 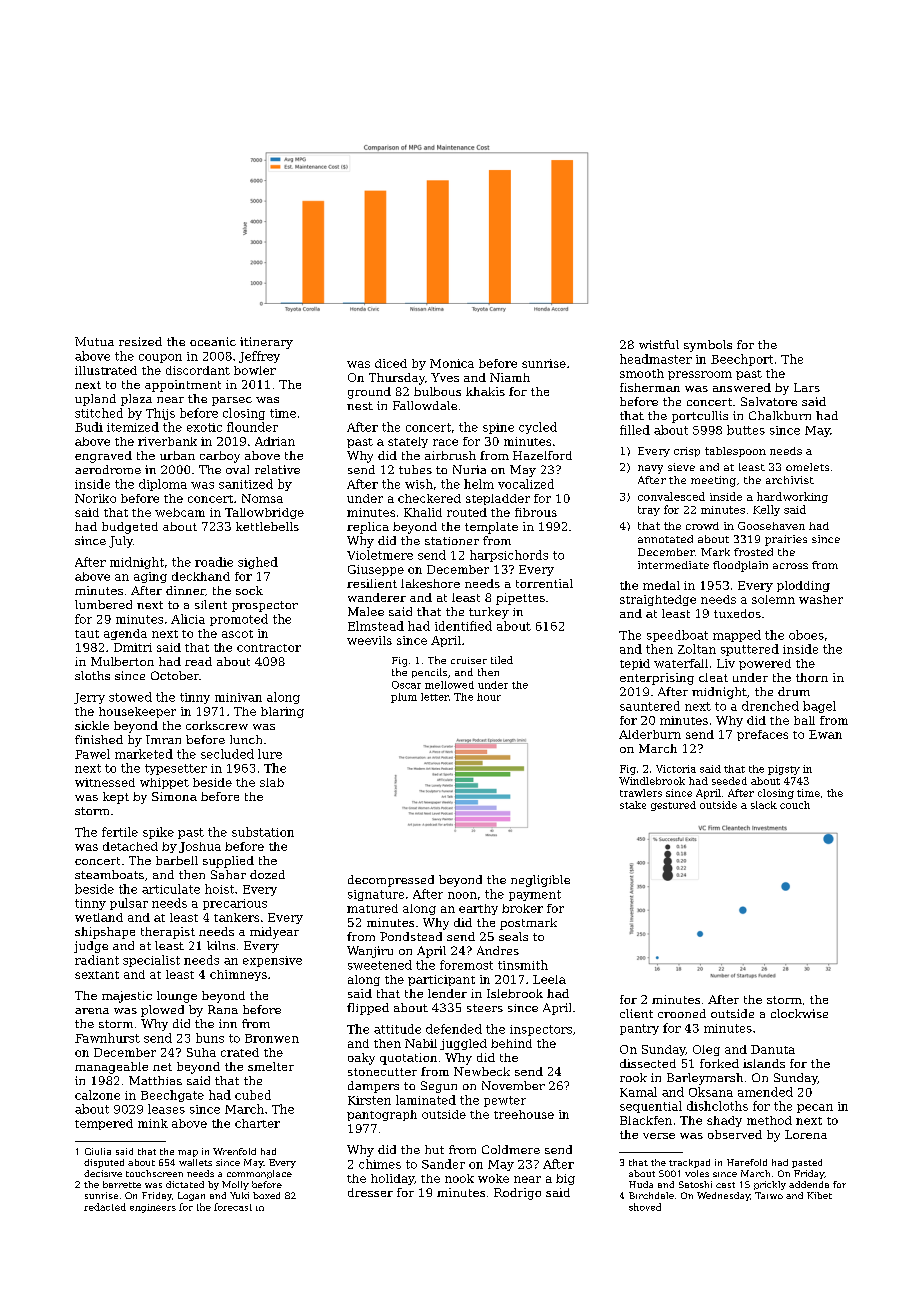 What do you see at coordinates (404, 698) in the screenshot?
I see `plum` at bounding box center [404, 698].
